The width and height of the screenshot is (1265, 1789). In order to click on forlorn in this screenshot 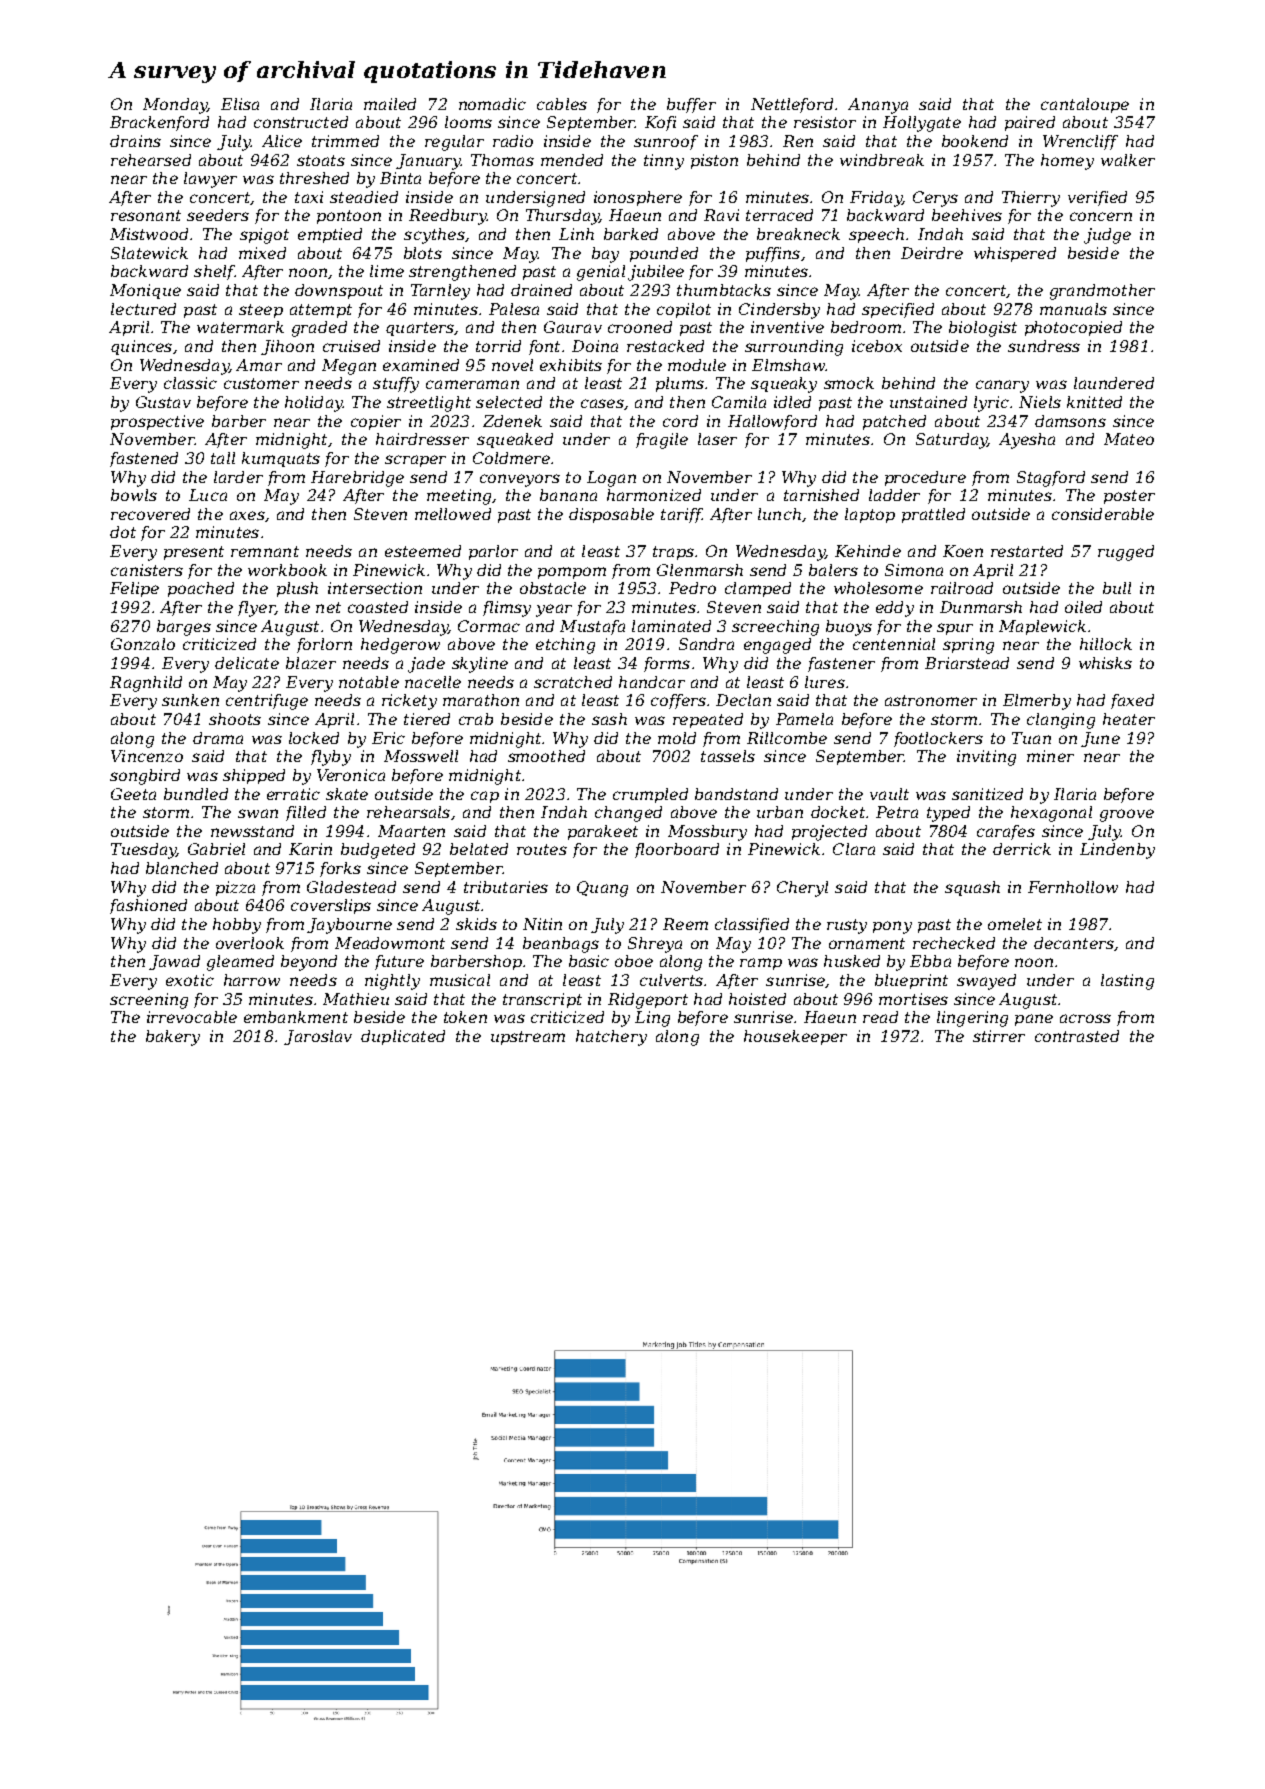, I will do `click(324, 645)`.
